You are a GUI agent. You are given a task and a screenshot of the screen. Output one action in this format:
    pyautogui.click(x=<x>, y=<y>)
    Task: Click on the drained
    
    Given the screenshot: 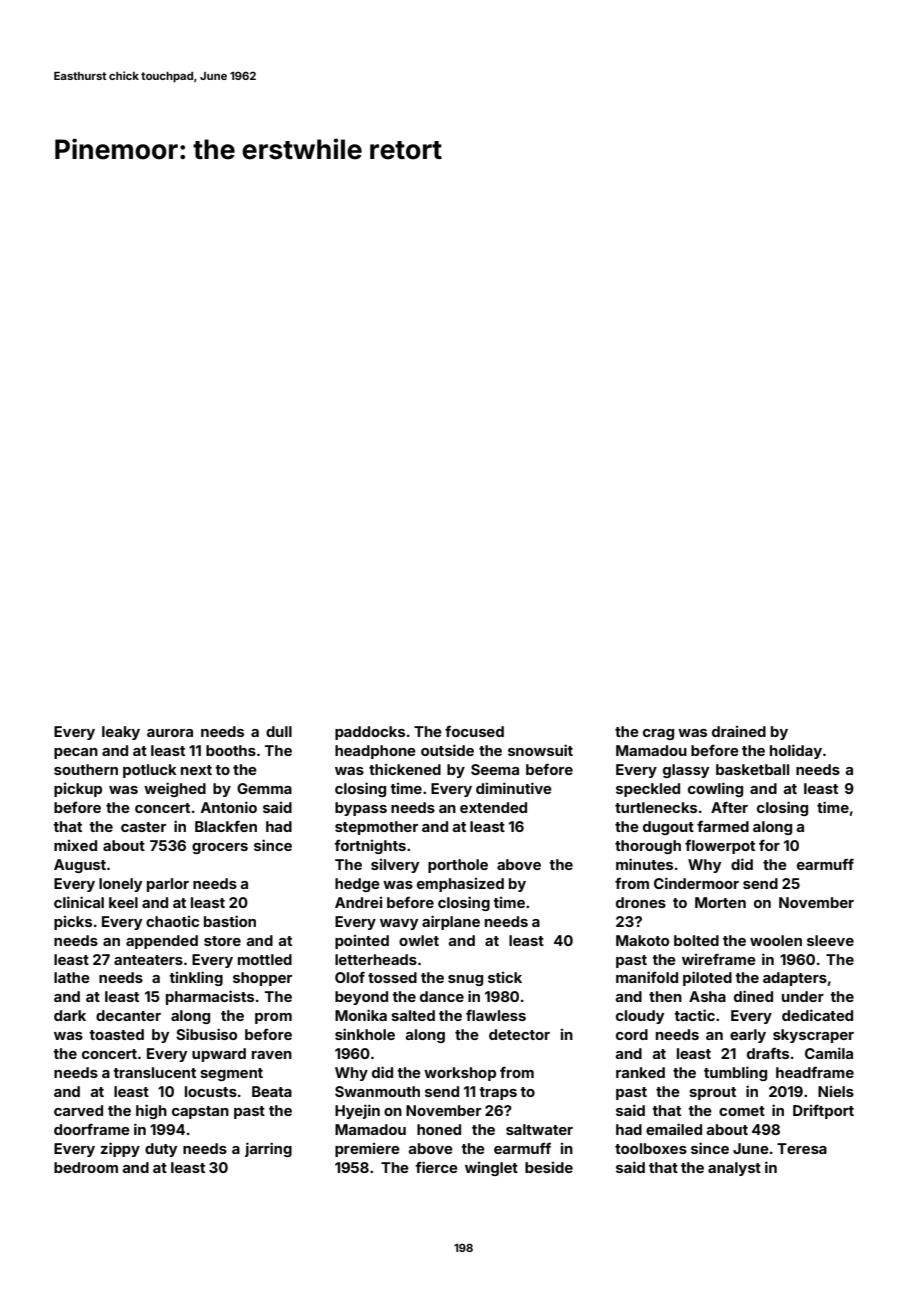 What is the action you would take?
    pyautogui.click(x=739, y=731)
